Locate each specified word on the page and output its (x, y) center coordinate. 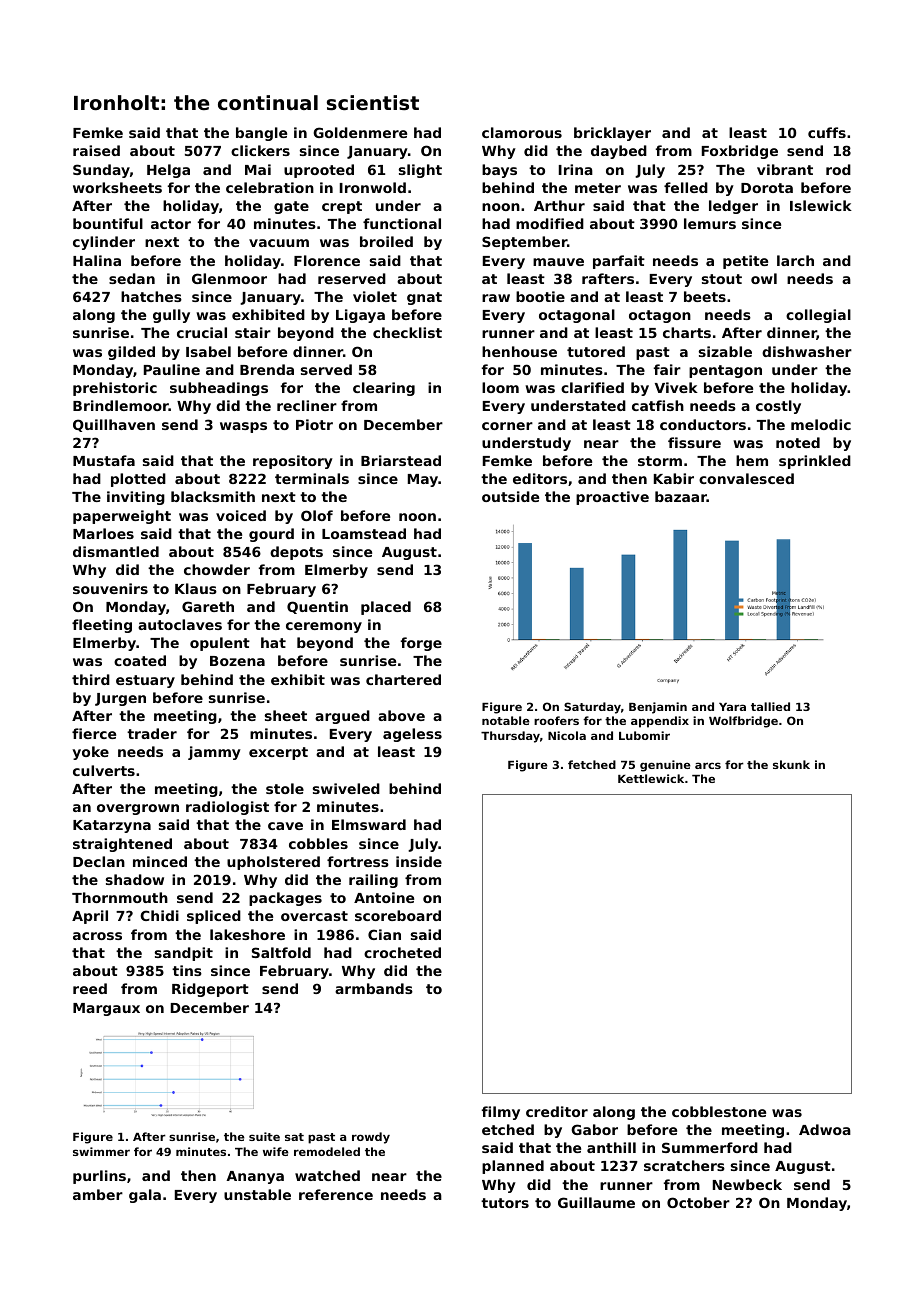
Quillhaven (114, 425)
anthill (611, 1147)
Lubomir (644, 735)
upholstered (273, 863)
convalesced (746, 478)
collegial (818, 316)
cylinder (104, 243)
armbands (374, 988)
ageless (412, 735)
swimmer (101, 1151)
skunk (791, 764)
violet (375, 296)
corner (507, 426)
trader (152, 733)
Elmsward (369, 824)
